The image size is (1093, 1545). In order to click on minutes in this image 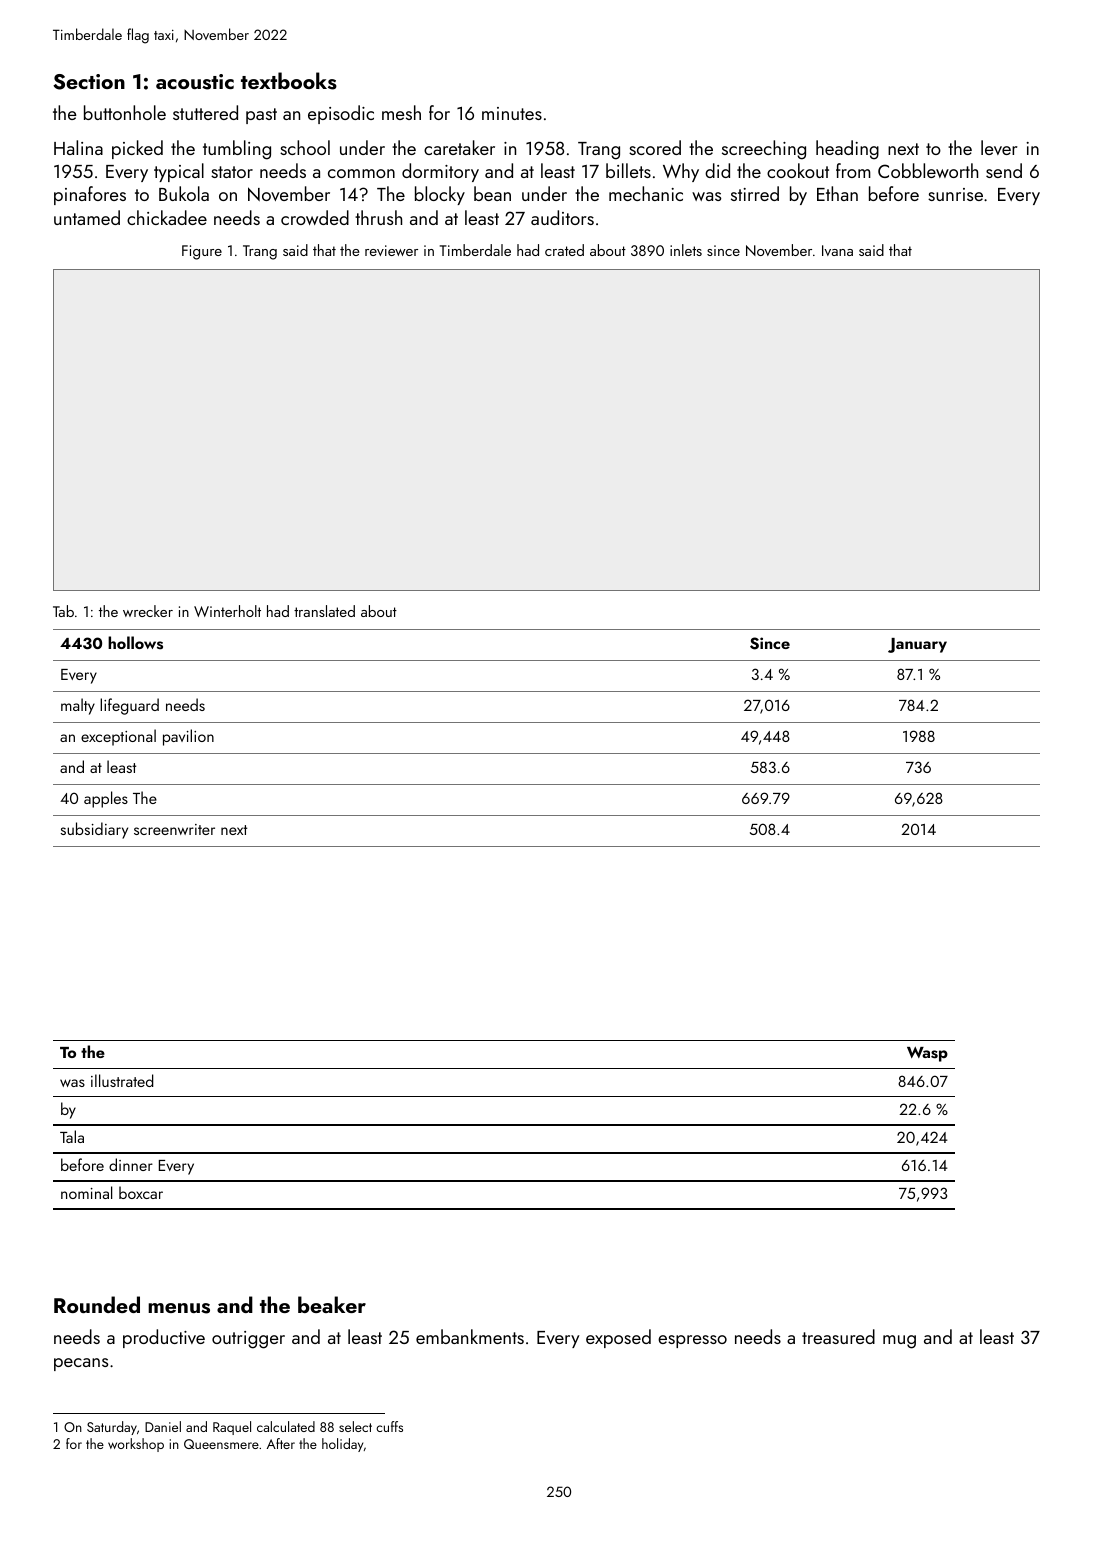, I will do `click(512, 113)`.
